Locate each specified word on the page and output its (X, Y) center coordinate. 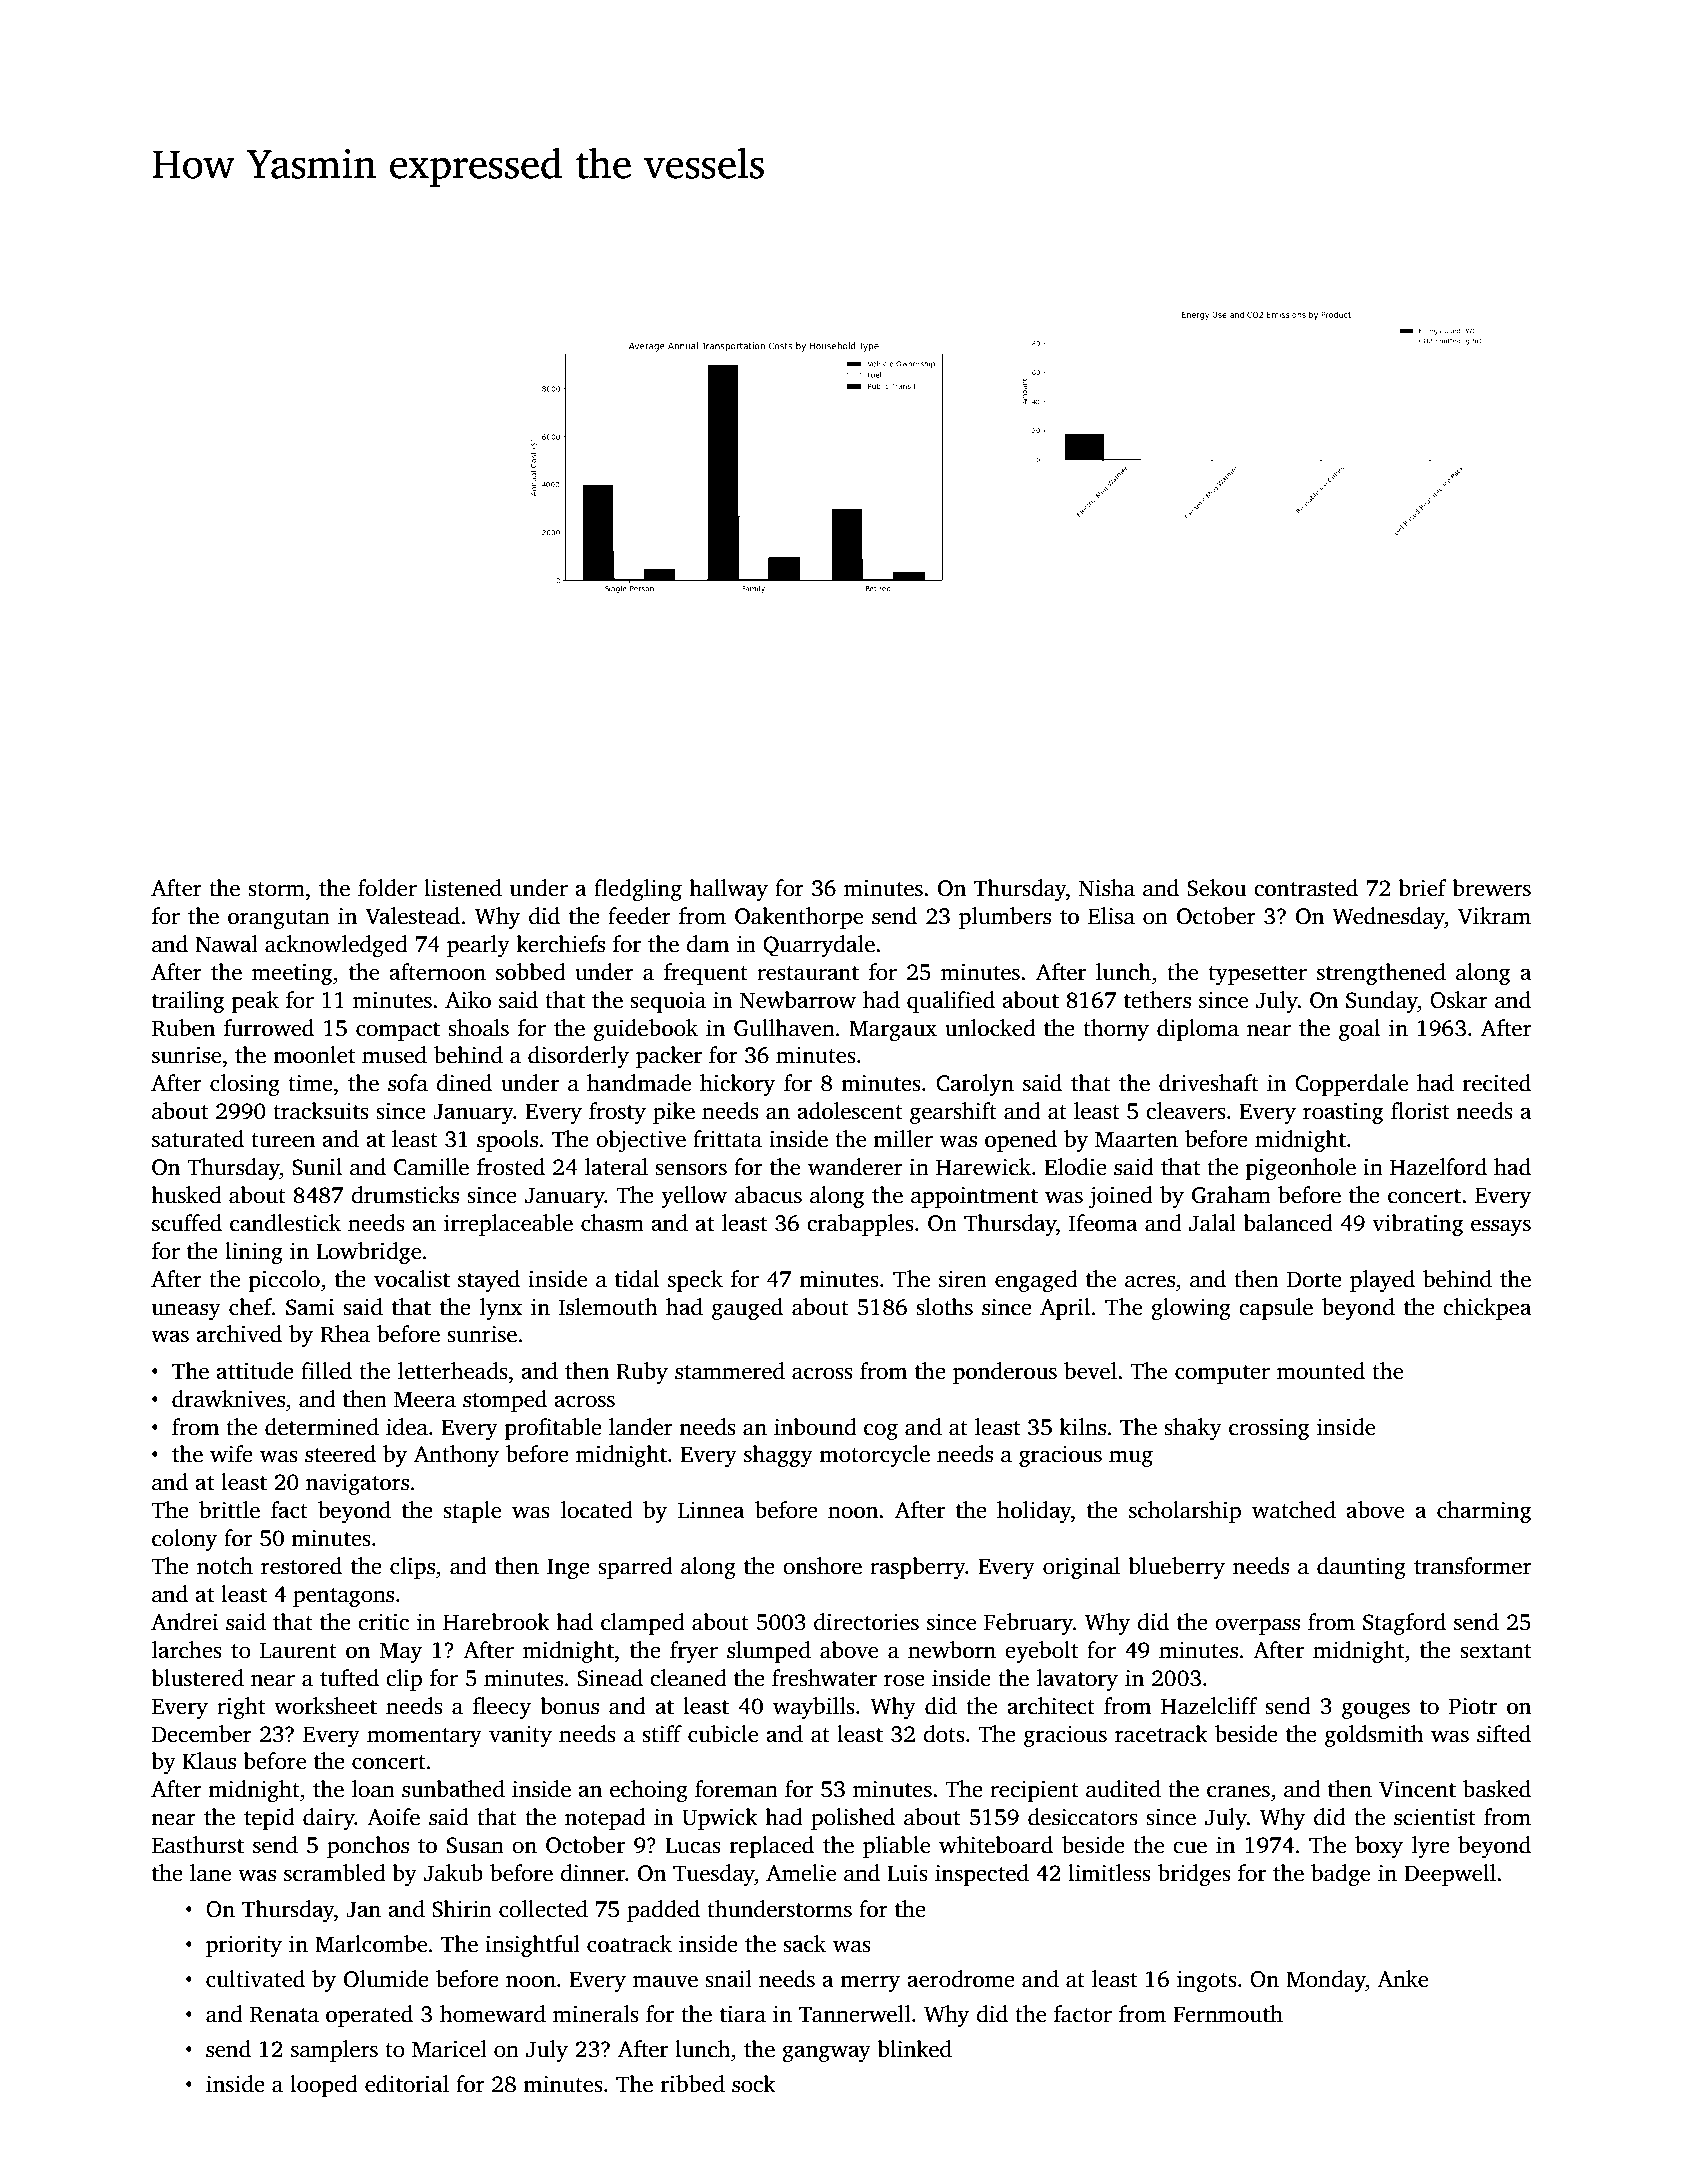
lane (210, 1873)
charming (1484, 1512)
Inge (568, 1568)
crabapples (860, 1225)
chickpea (1487, 1309)
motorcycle (874, 1456)
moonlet (314, 1055)
